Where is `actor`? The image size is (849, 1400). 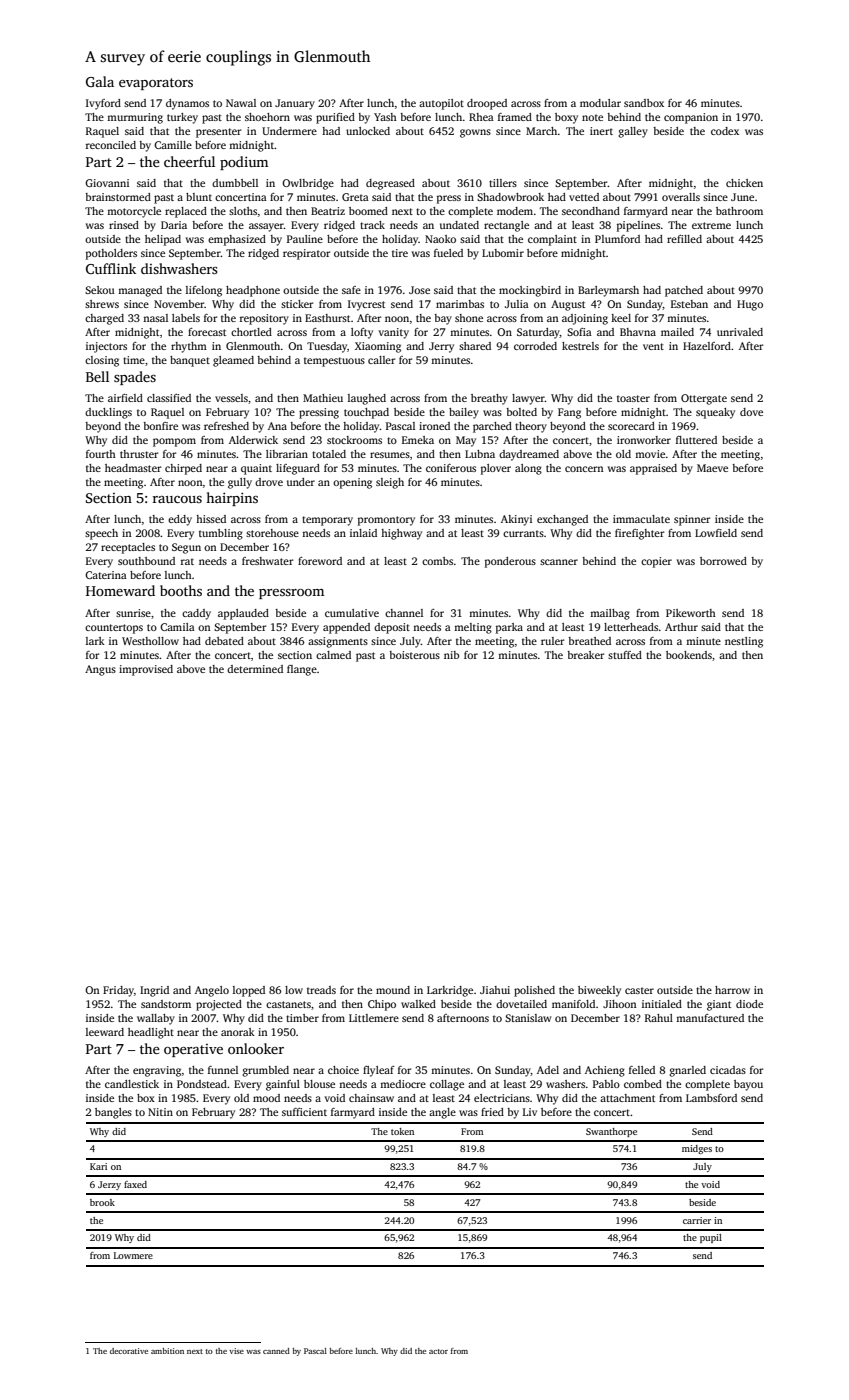 actor is located at coordinates (438, 1351).
